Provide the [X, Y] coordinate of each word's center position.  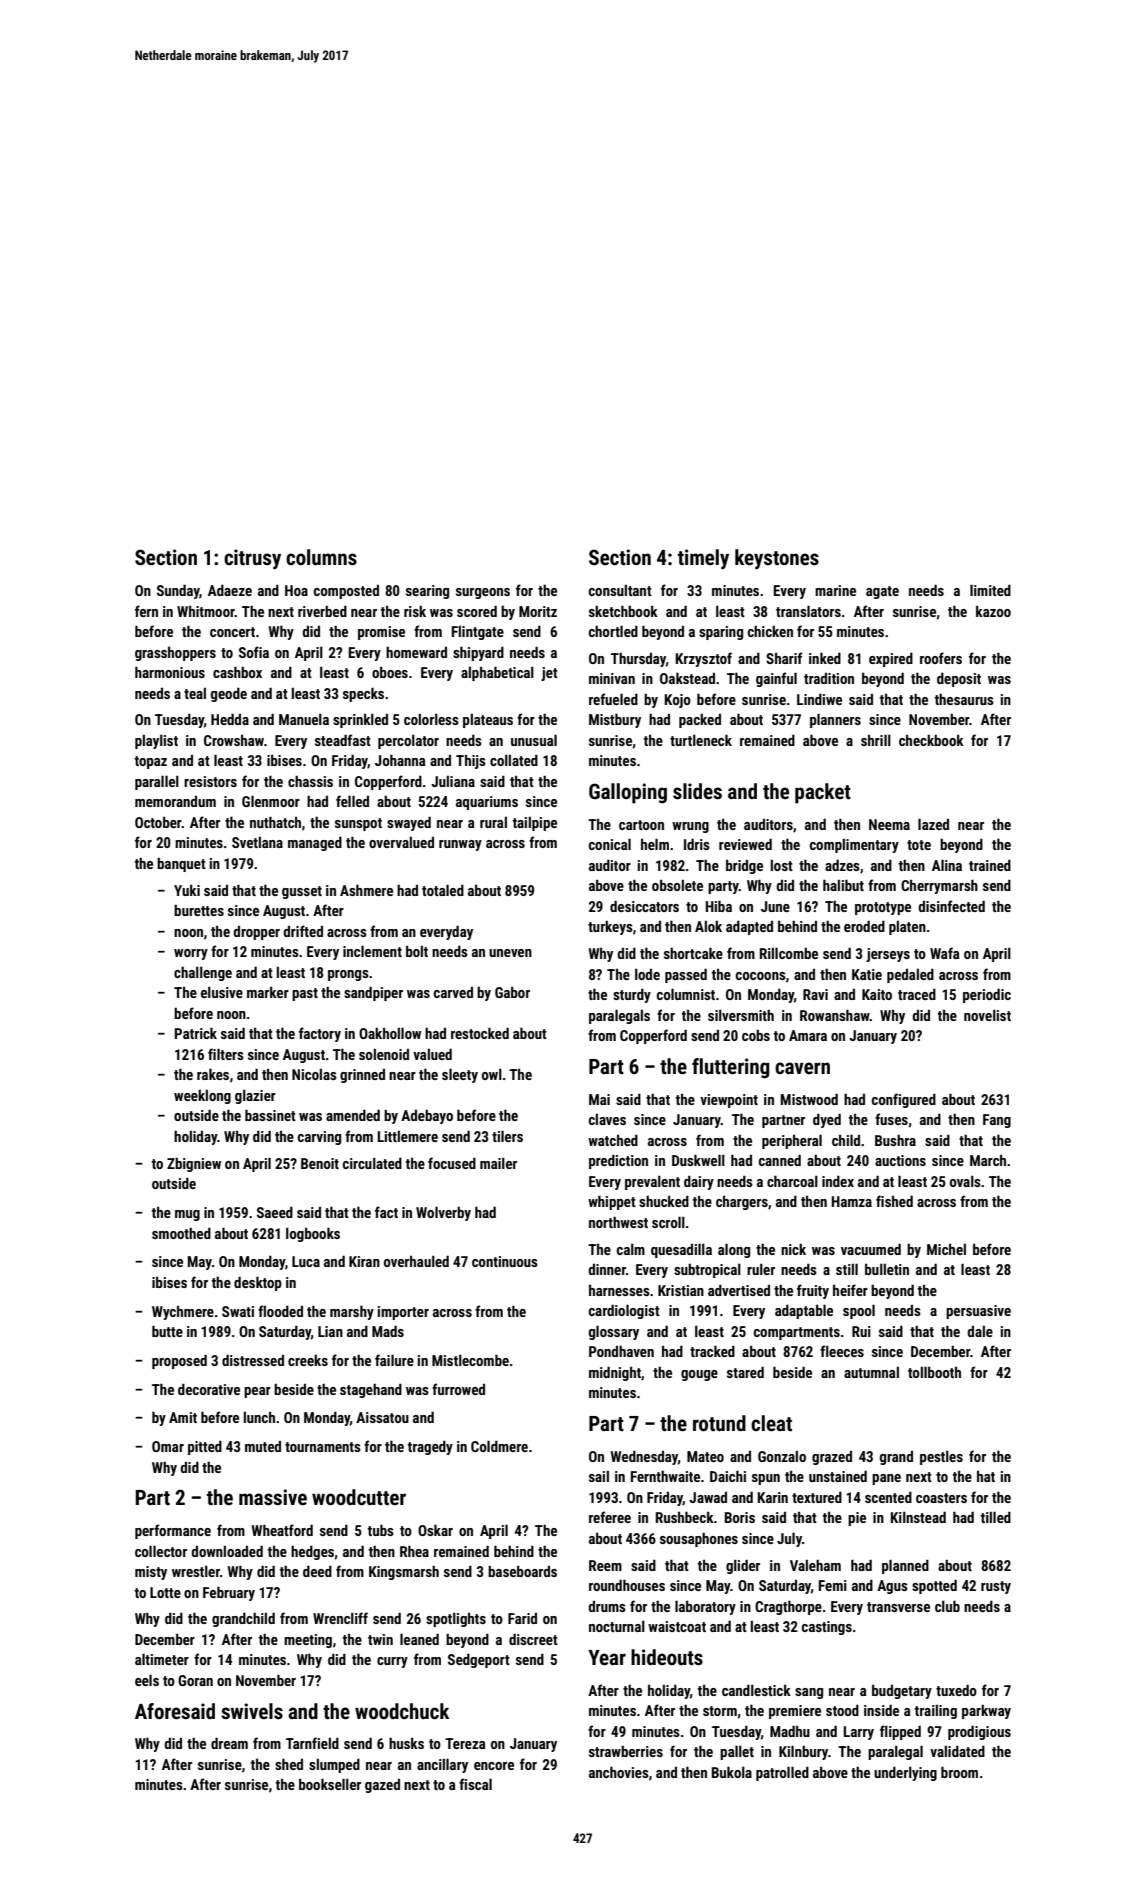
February [229, 1593]
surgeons [483, 593]
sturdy [632, 995]
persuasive [978, 1312]
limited [990, 590]
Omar [168, 1446]
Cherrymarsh [939, 886]
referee [610, 1517]
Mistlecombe [470, 1360]
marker [268, 992]
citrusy [252, 559]
